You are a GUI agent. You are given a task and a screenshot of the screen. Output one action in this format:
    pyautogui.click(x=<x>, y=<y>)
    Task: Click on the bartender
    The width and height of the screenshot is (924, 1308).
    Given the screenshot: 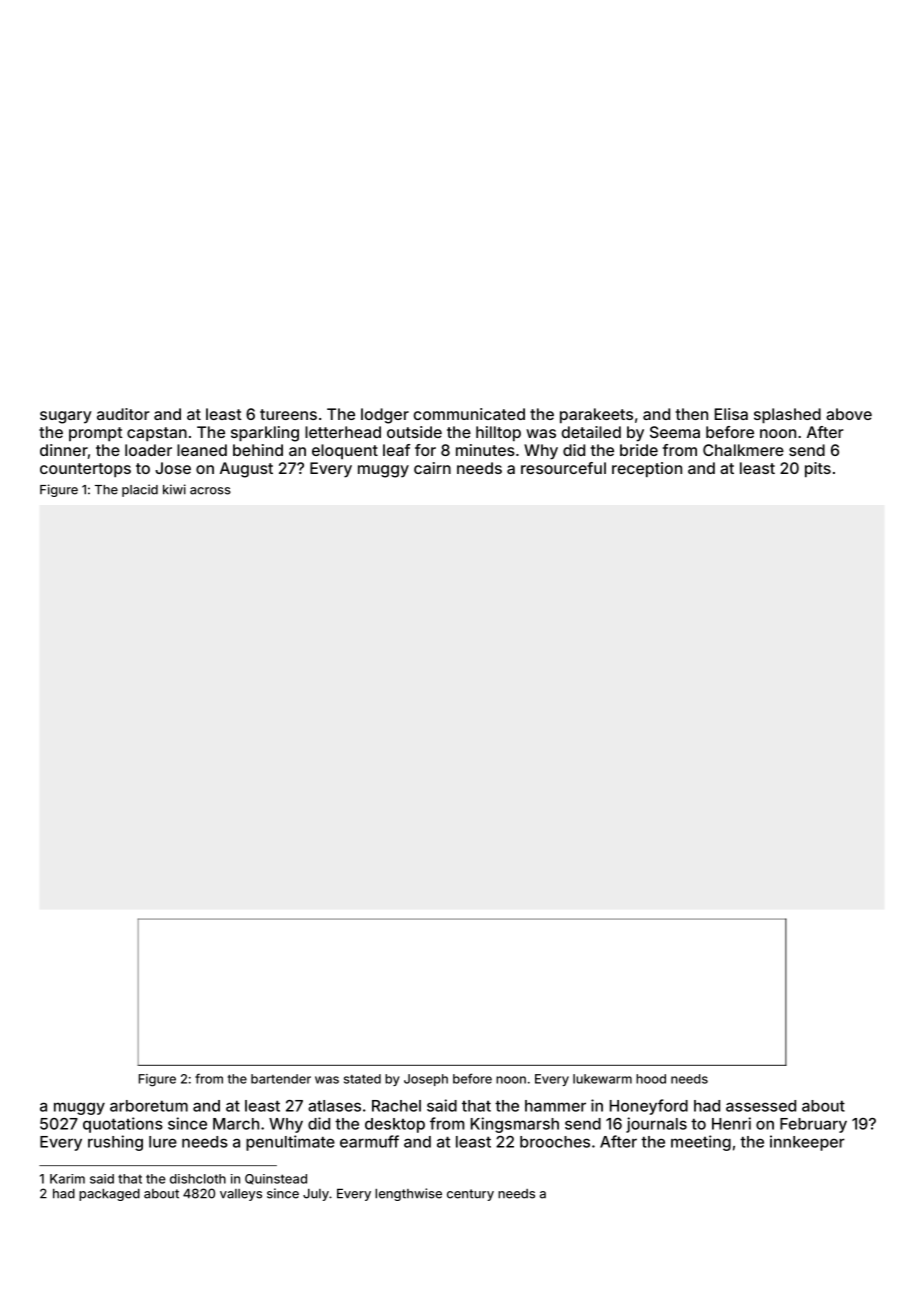 What is the action you would take?
    pyautogui.click(x=281, y=1079)
